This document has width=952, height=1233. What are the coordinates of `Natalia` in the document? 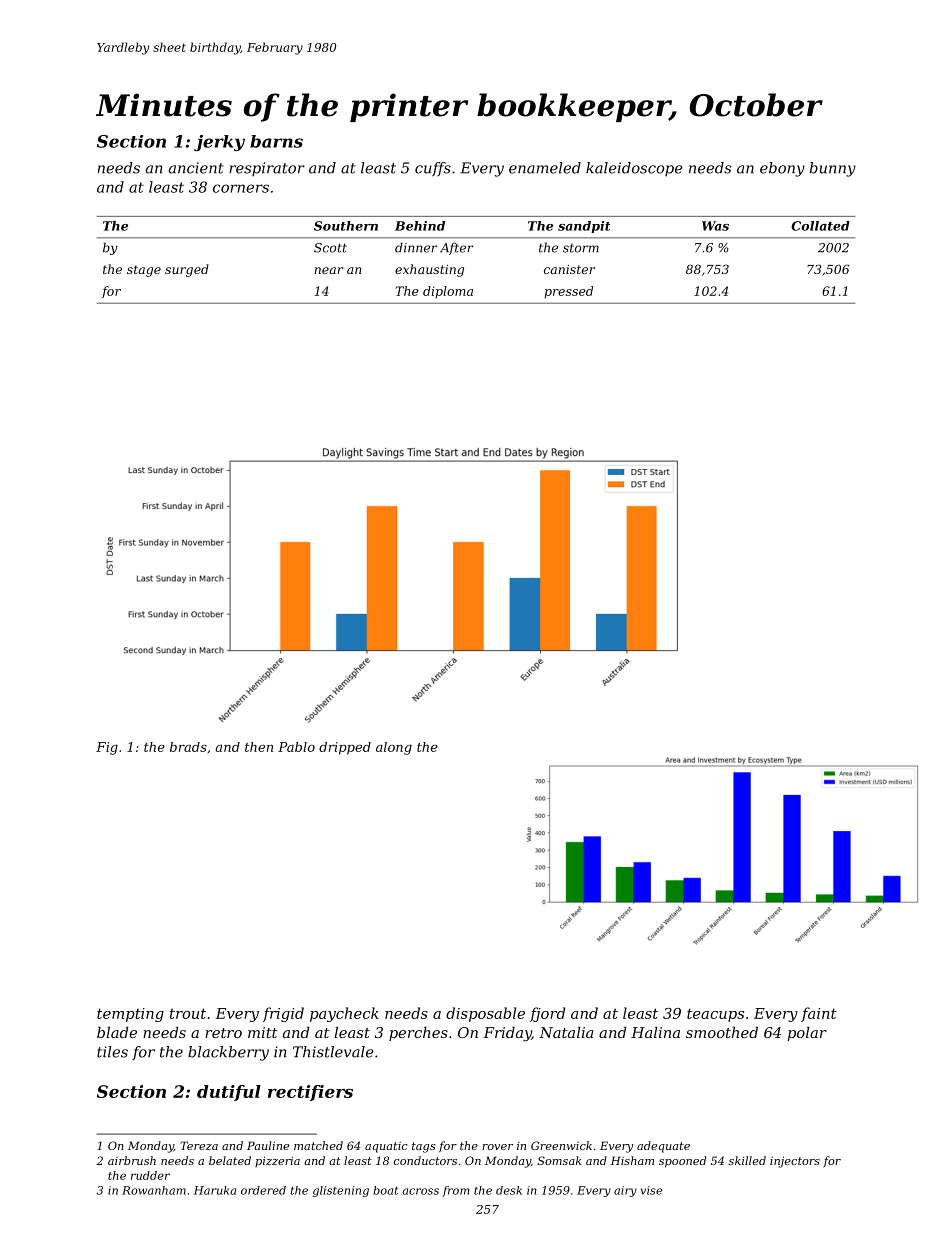 It's located at (566, 1032).
